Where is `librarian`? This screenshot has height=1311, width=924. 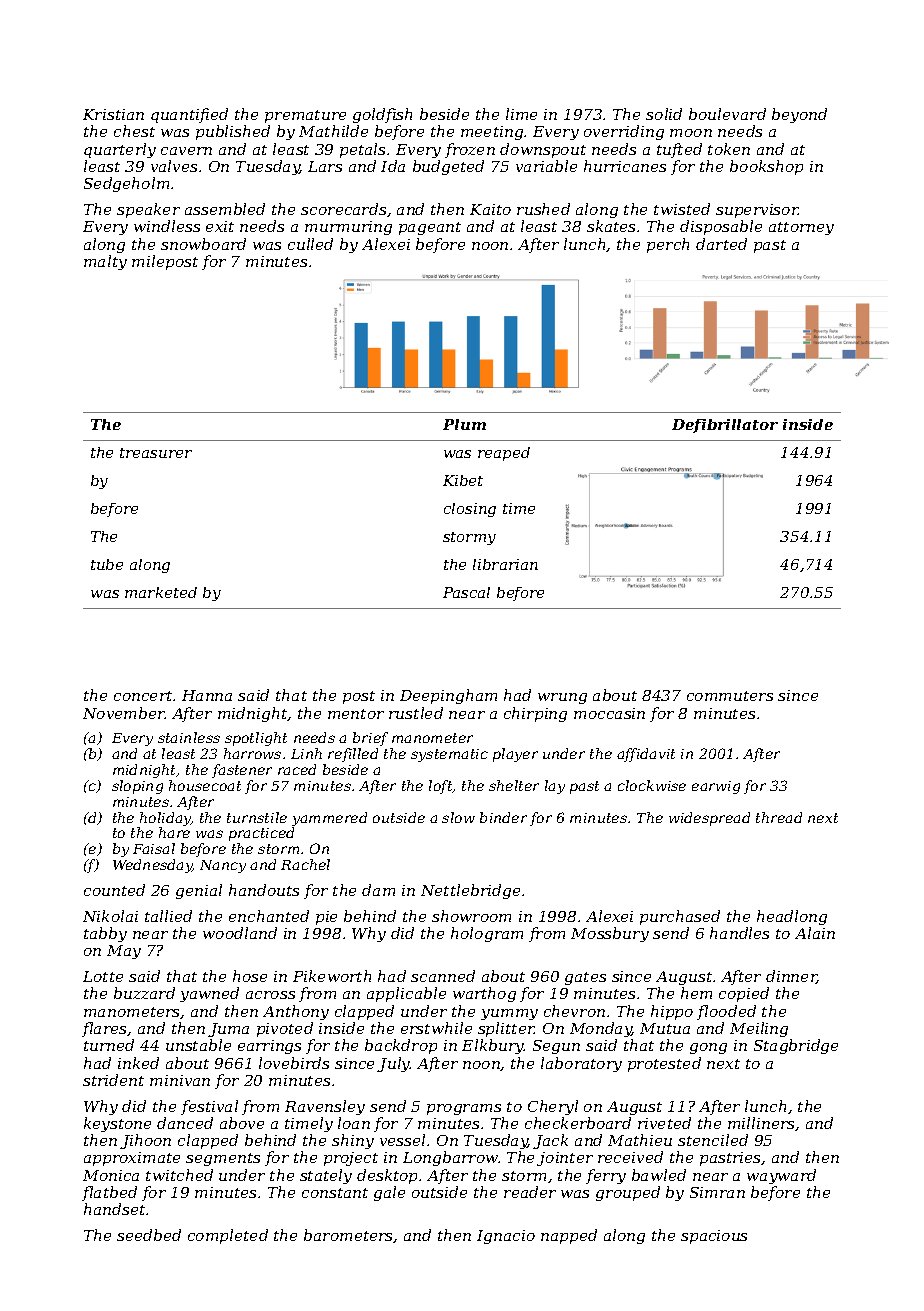
librarian is located at coordinates (505, 564).
